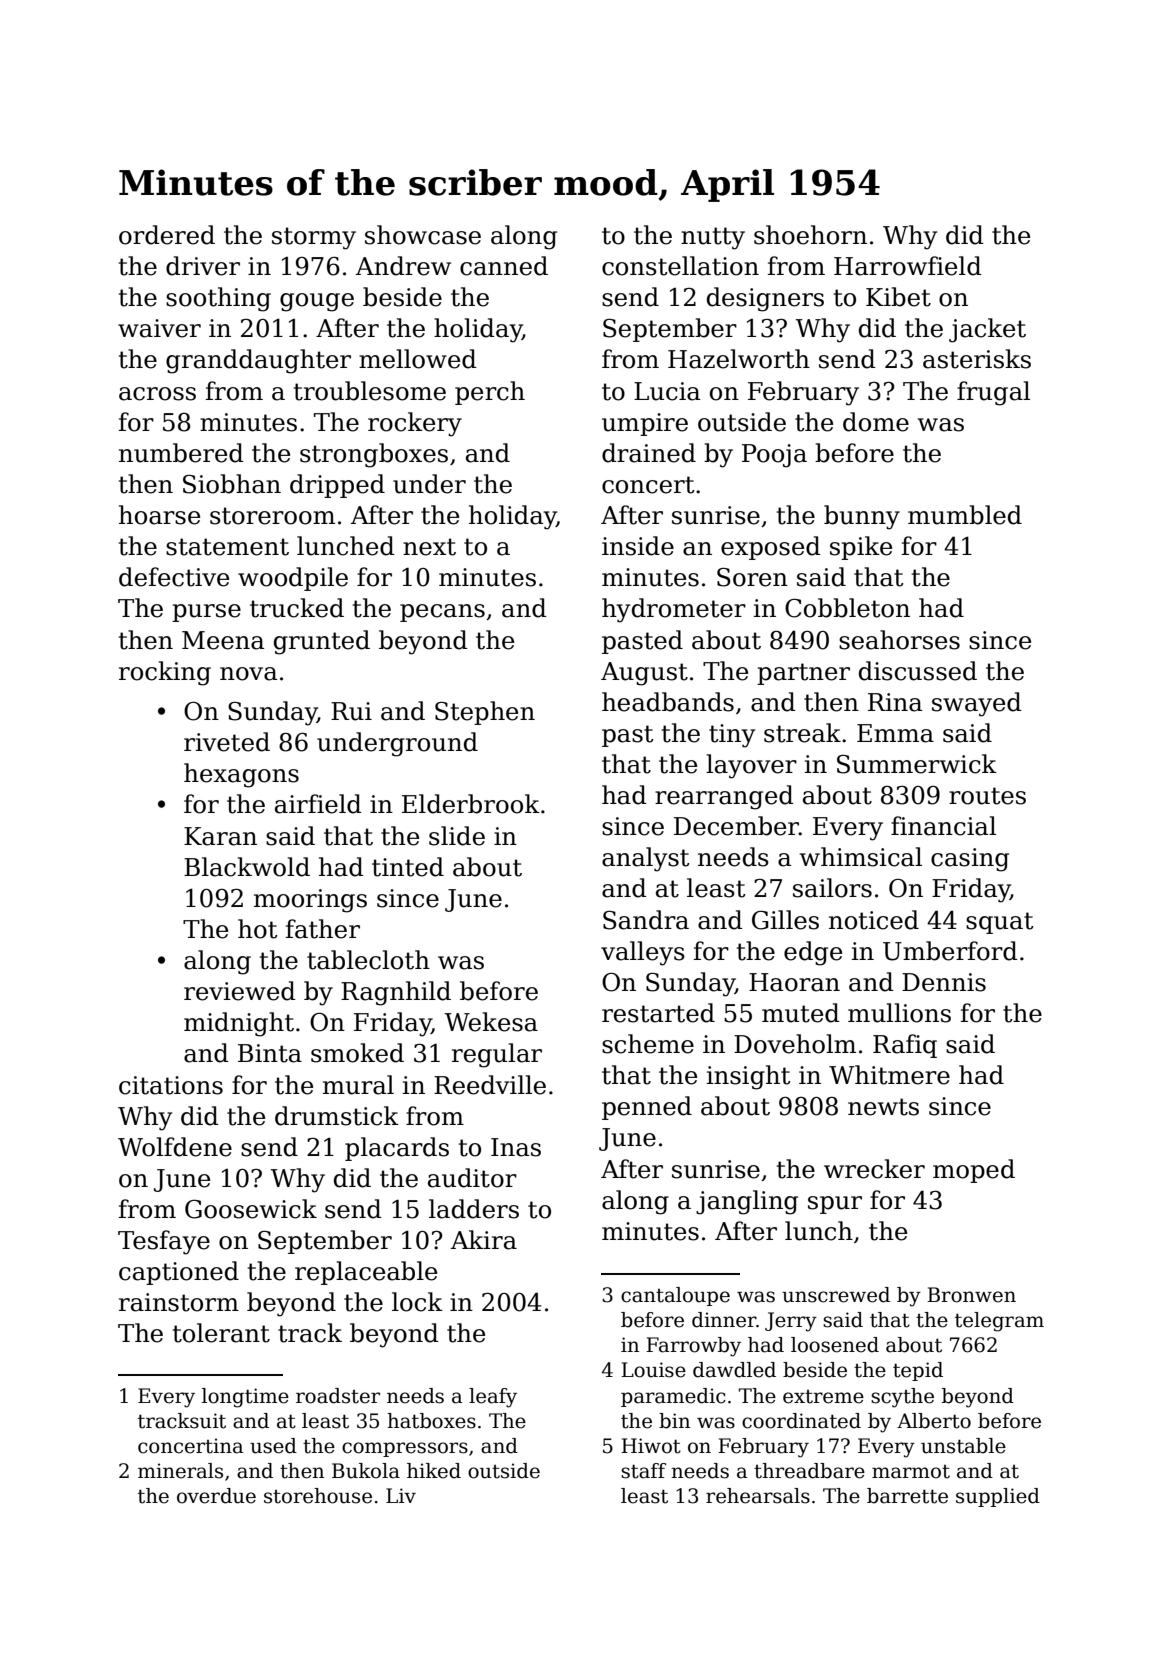  What do you see at coordinates (472, 1178) in the page?
I see `auditor` at bounding box center [472, 1178].
